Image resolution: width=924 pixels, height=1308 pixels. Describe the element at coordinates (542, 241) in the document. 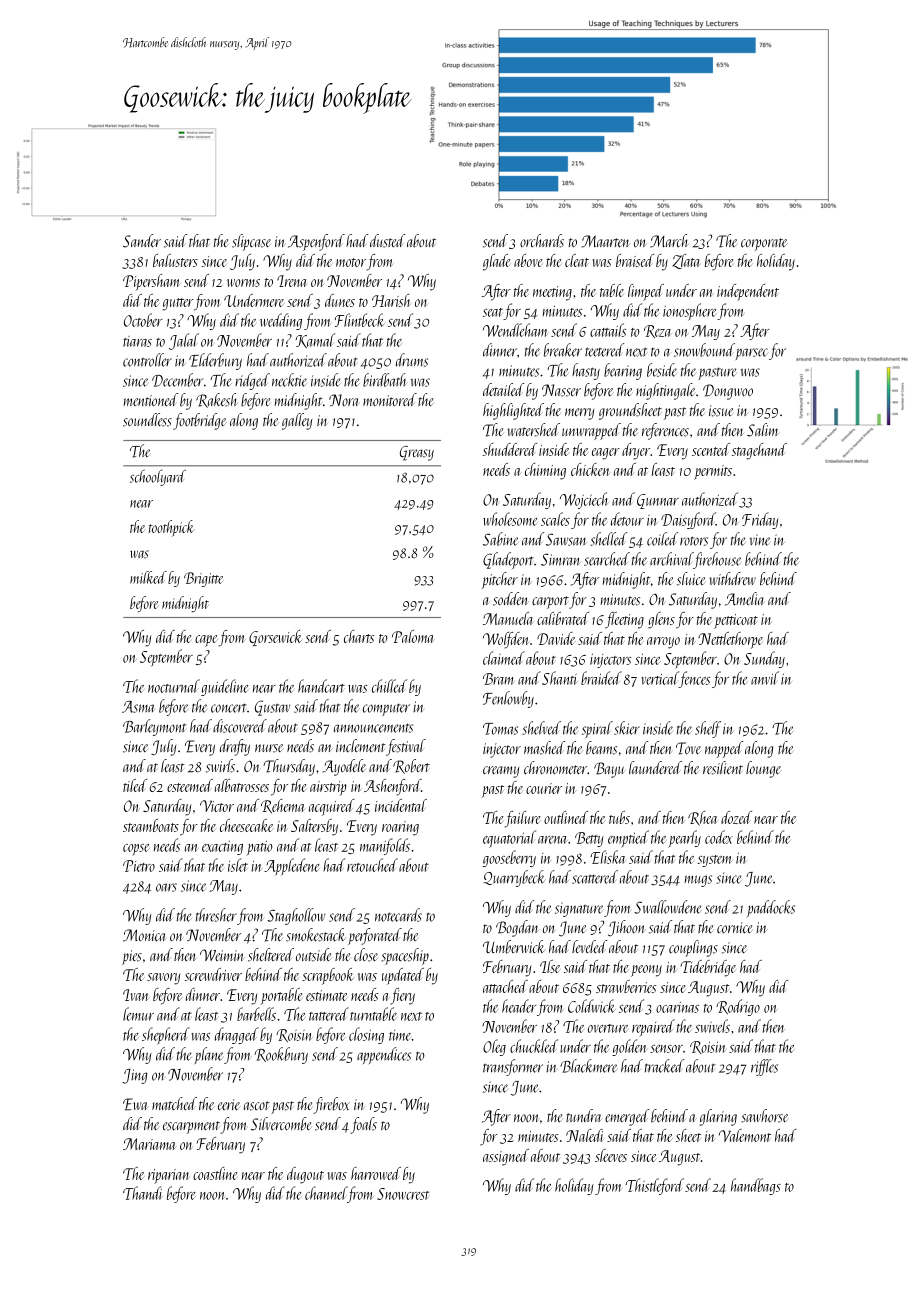

I see `orchards` at that location.
